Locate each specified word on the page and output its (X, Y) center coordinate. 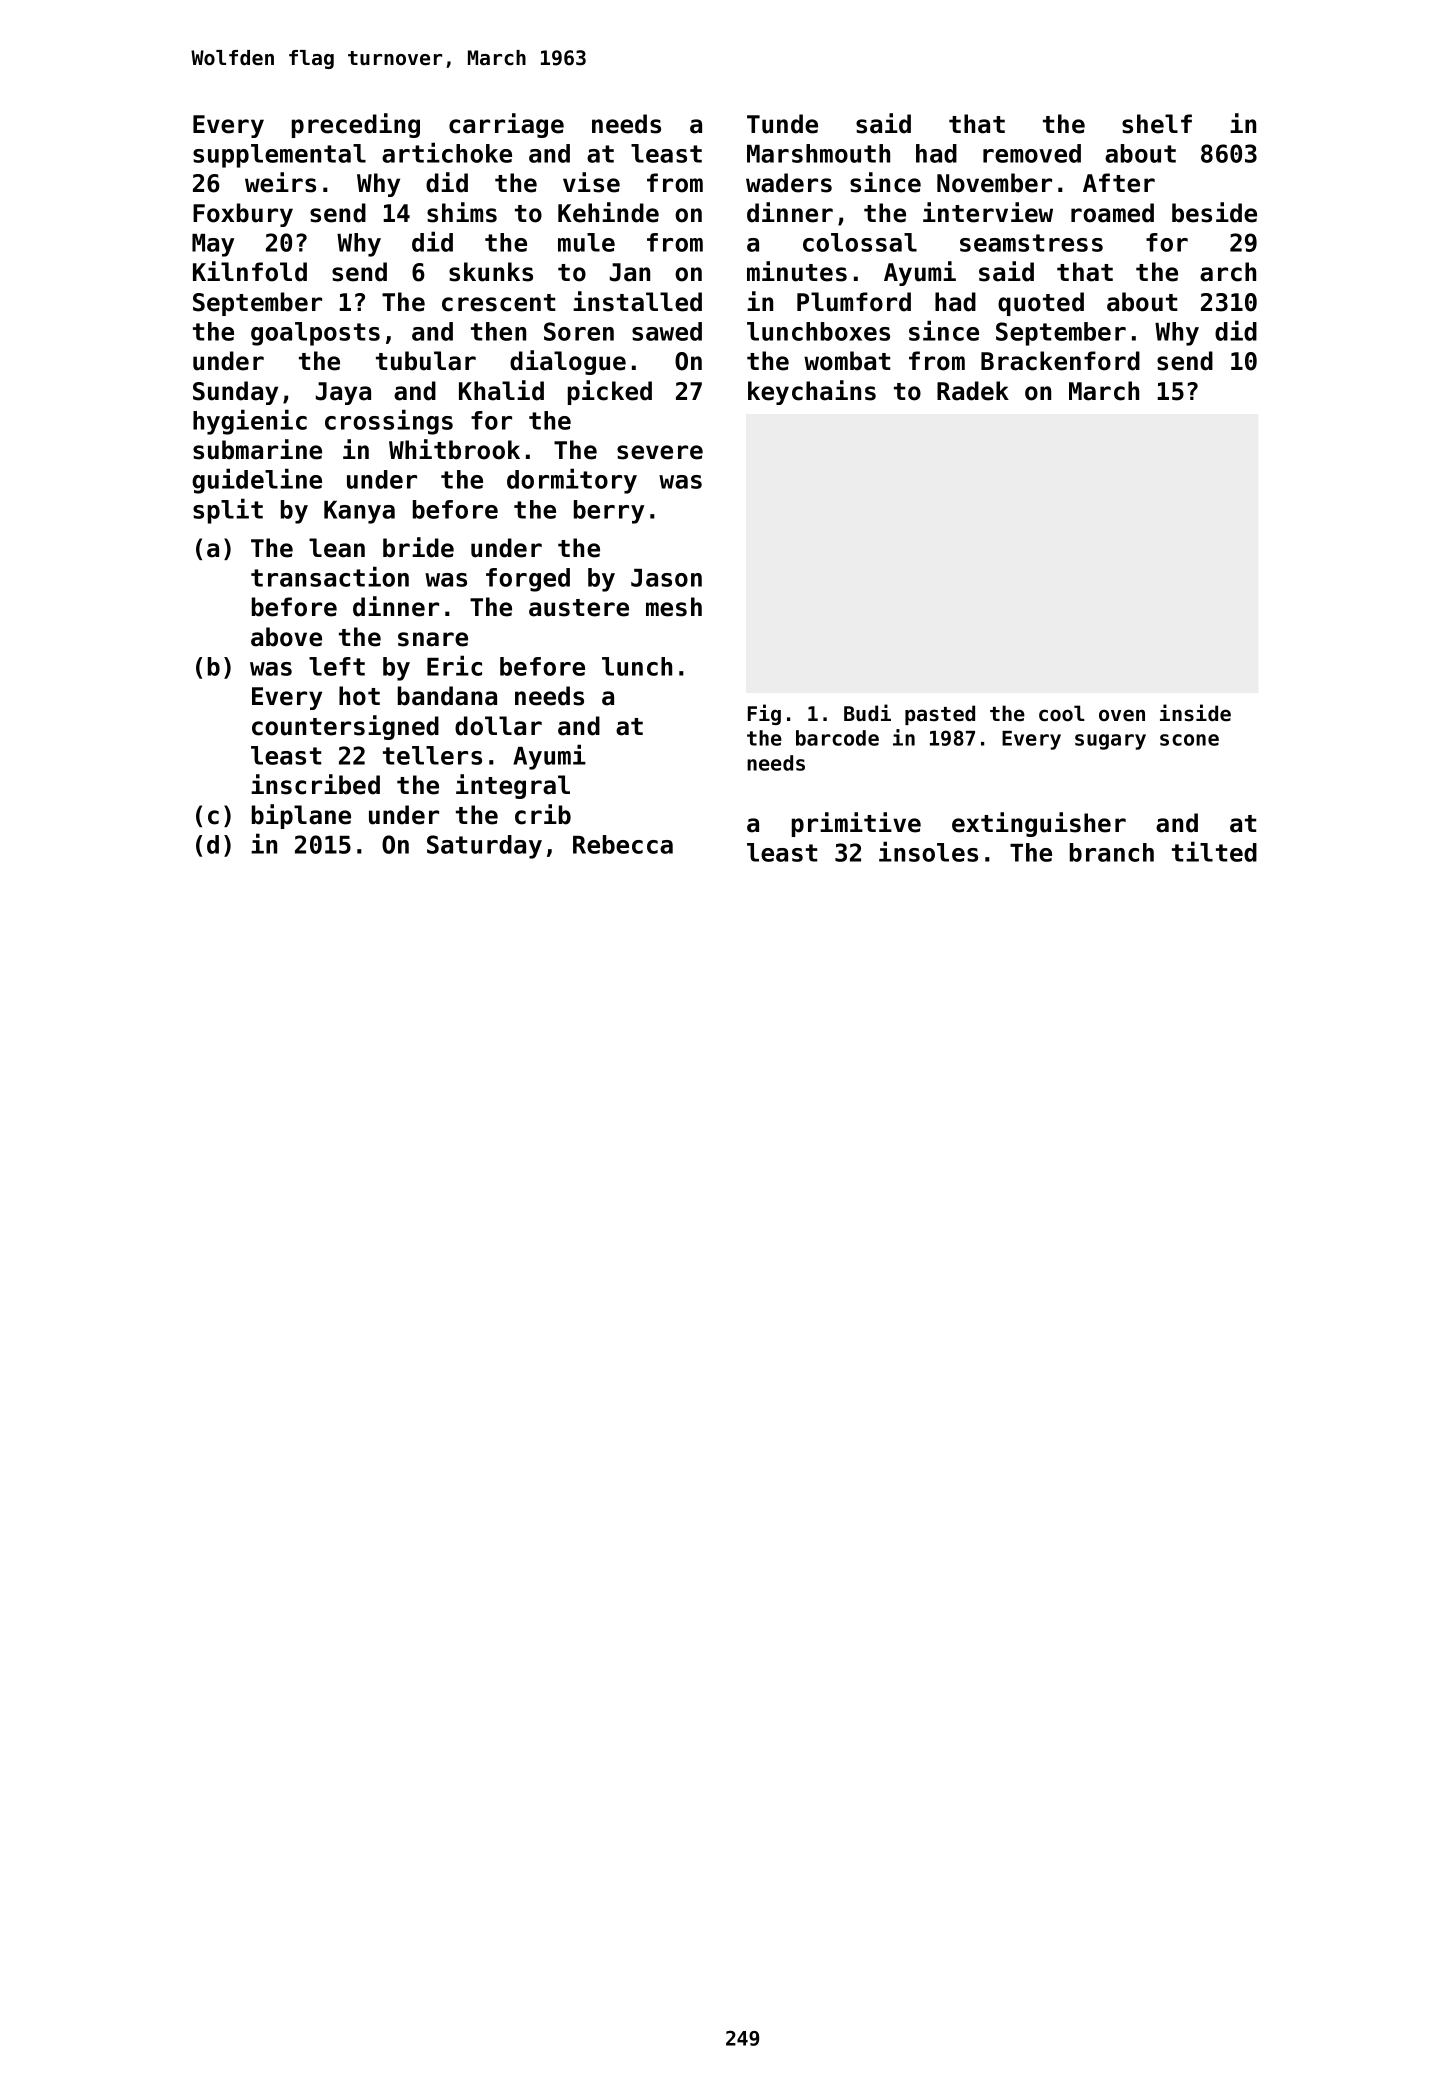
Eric (454, 665)
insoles (928, 851)
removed (1032, 153)
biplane (301, 816)
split (228, 511)
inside (1195, 713)
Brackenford (1060, 361)
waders (789, 183)
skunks (491, 272)
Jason (666, 578)
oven (1122, 715)
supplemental (279, 156)
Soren (579, 331)
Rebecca (623, 844)
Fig (764, 714)
